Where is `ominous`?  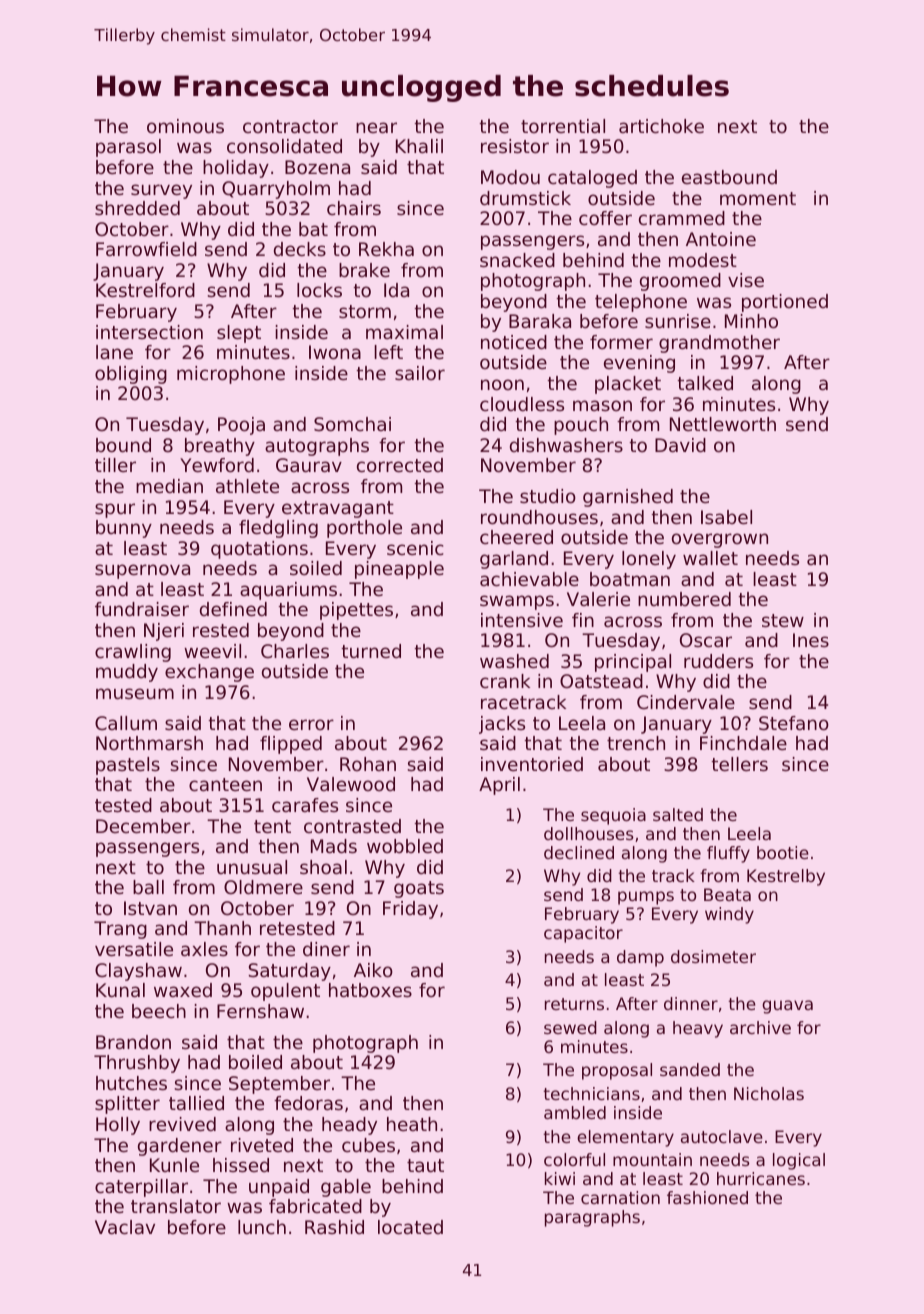 ominous is located at coordinates (185, 126).
